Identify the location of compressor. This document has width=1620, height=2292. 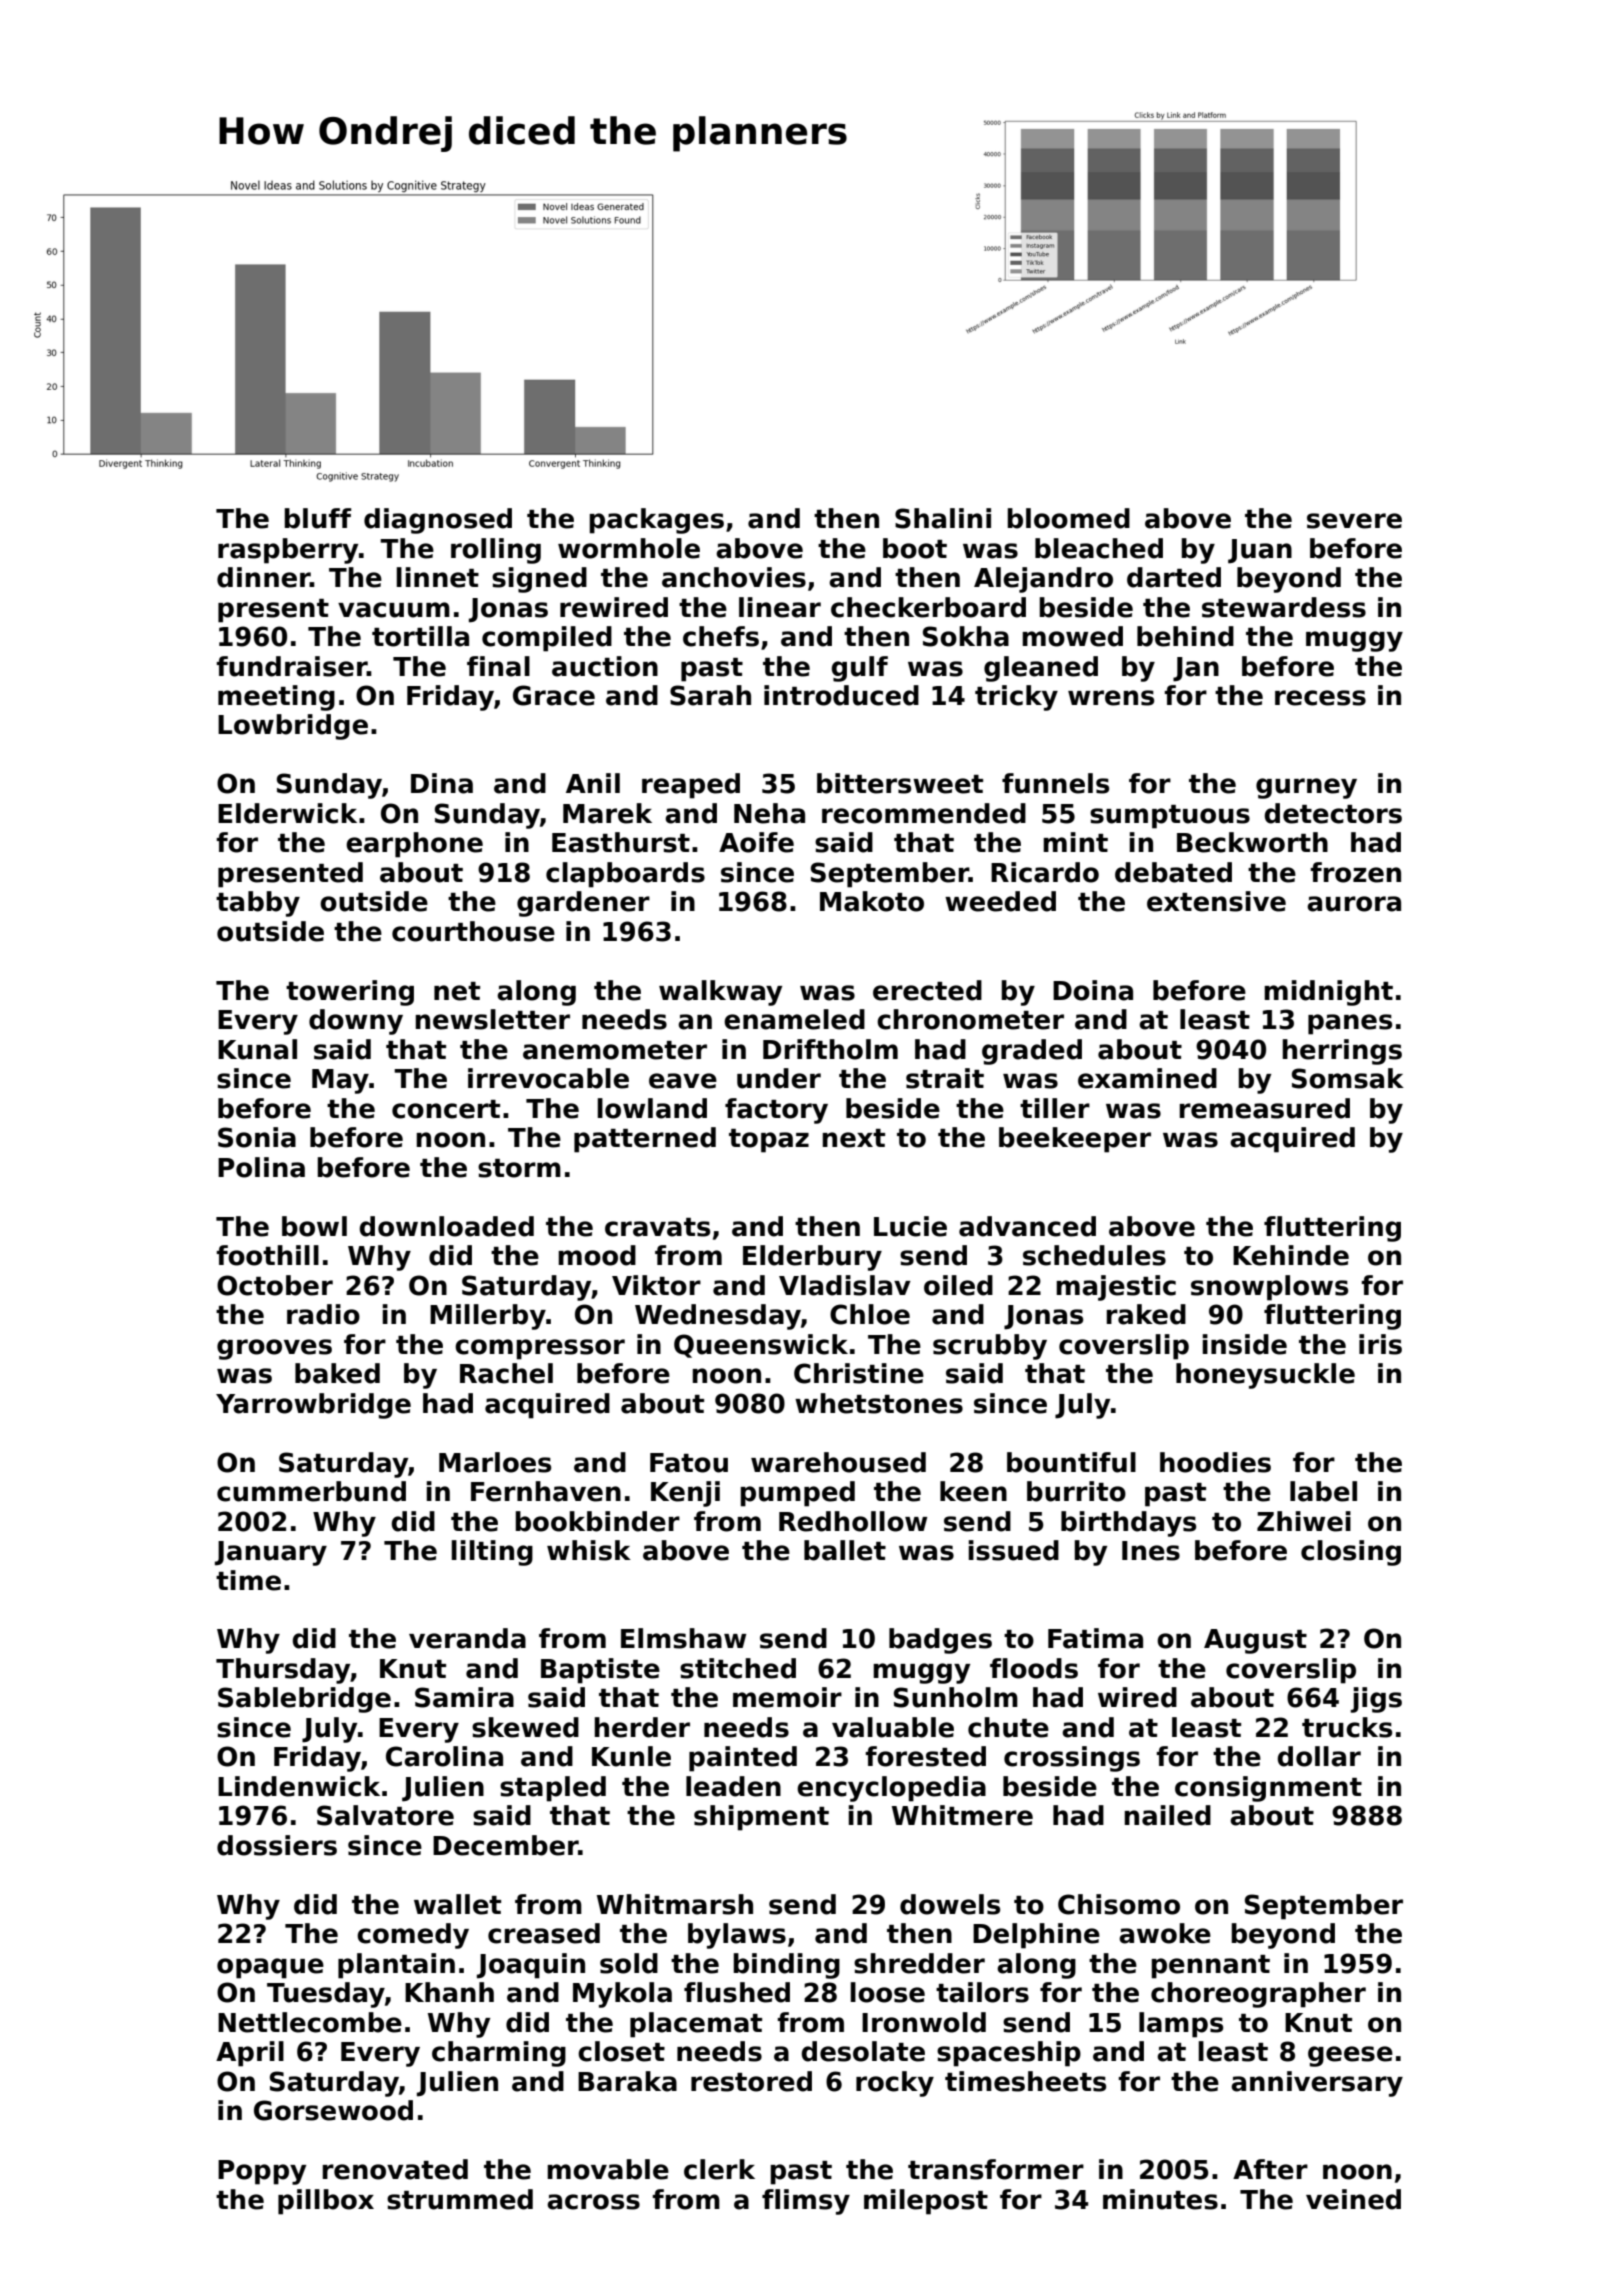
(540, 1349).
